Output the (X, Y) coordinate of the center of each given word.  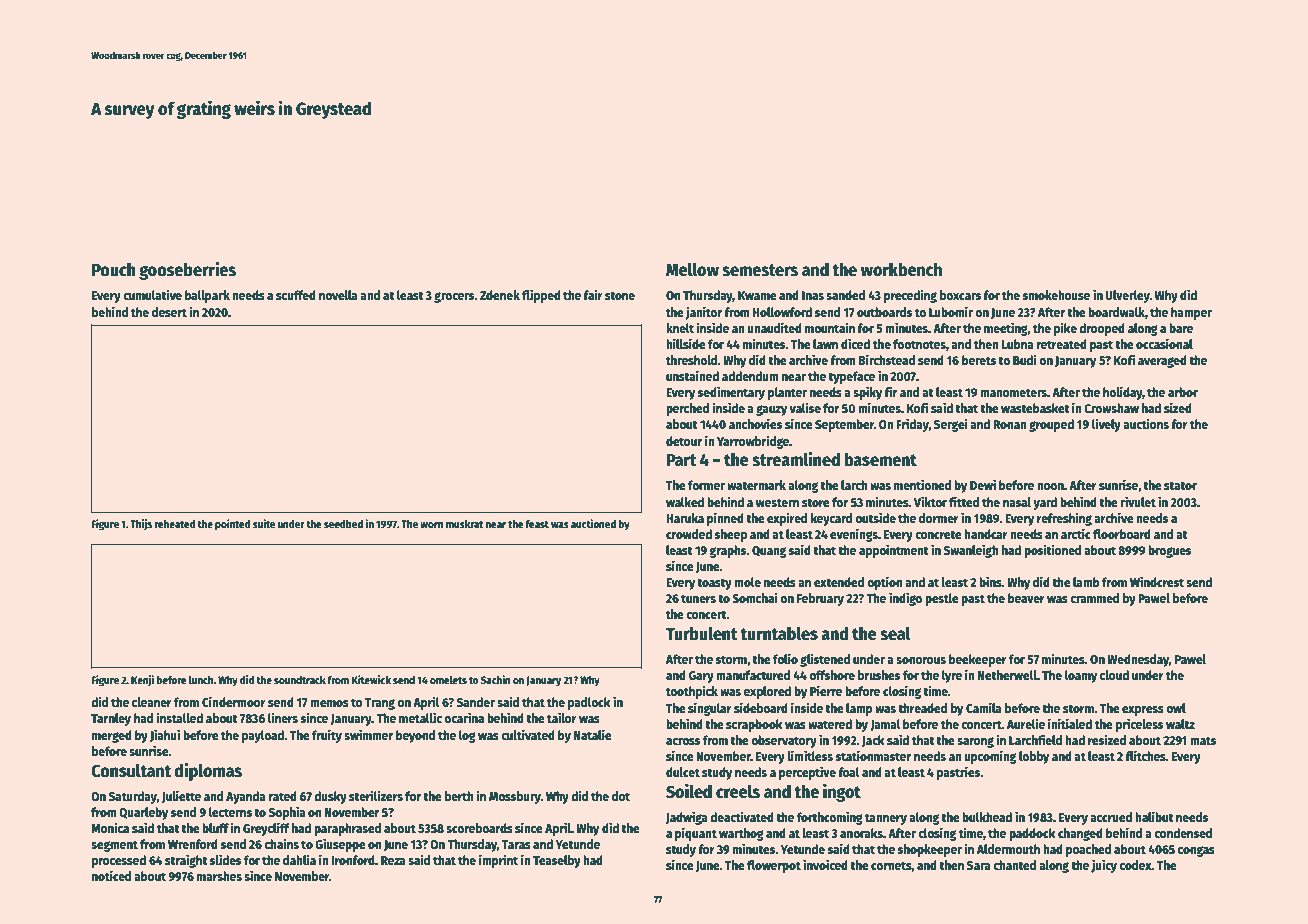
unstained (692, 375)
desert (169, 312)
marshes (219, 876)
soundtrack (300, 680)
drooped (1102, 329)
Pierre (826, 690)
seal (895, 633)
